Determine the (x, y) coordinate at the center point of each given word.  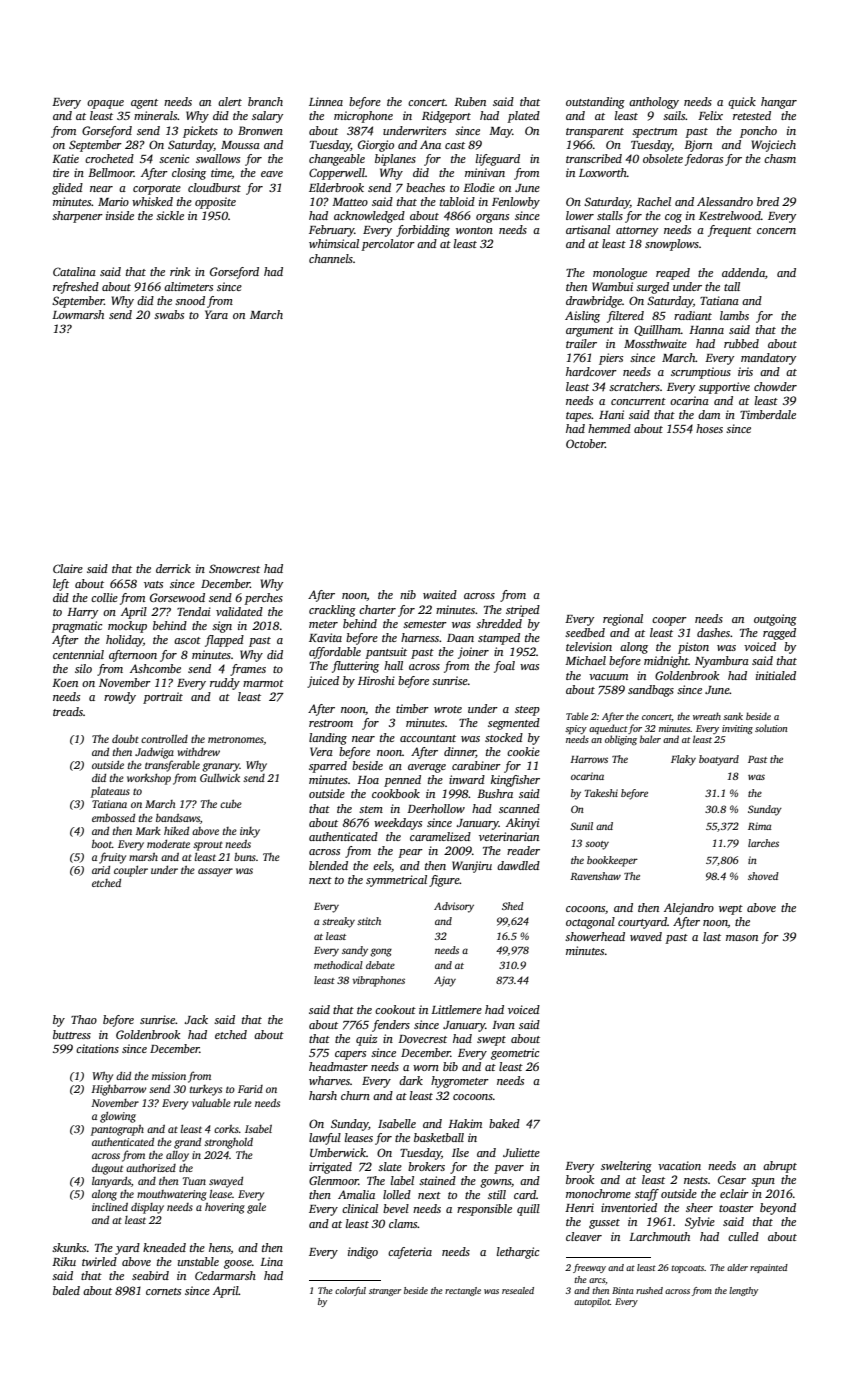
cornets (163, 1291)
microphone (363, 117)
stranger (385, 1292)
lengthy (743, 1291)
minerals (155, 115)
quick (742, 103)
